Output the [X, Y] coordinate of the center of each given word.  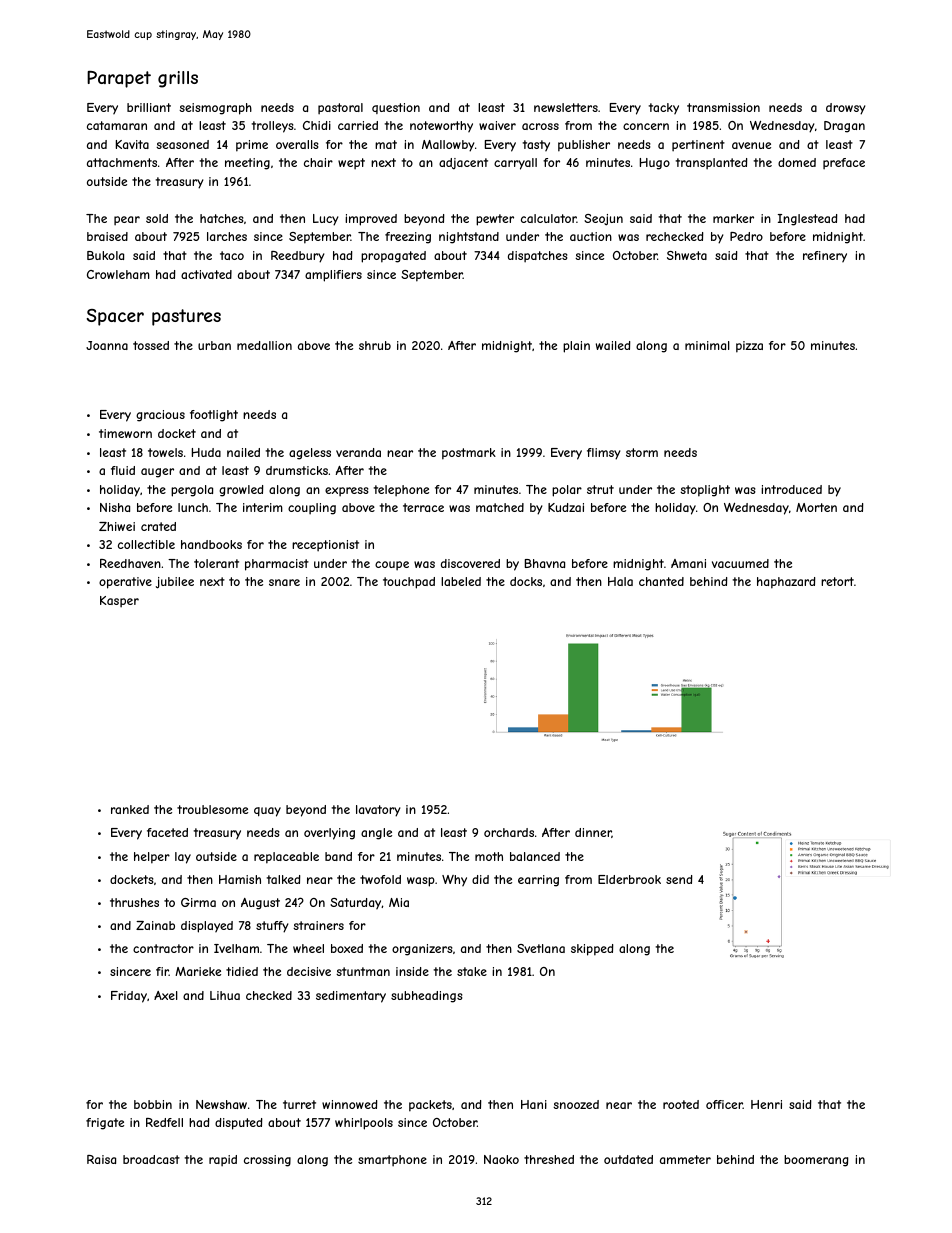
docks [526, 581]
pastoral [340, 109]
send [679, 879]
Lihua [225, 995]
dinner [593, 833]
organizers [422, 950]
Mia [399, 902]
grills [178, 79]
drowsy [845, 109]
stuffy [272, 927]
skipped [592, 950]
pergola [192, 491]
